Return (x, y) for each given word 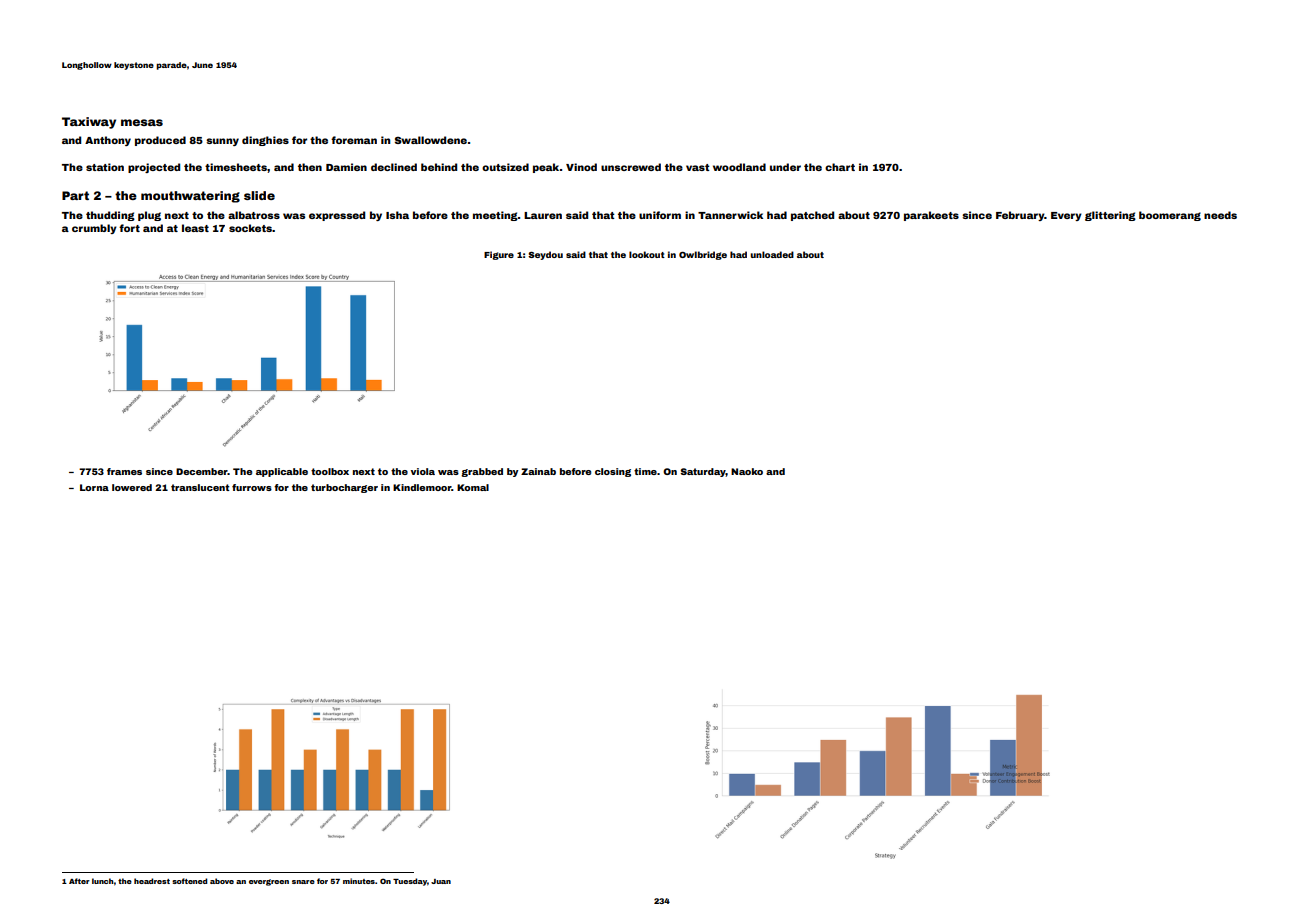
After (79, 881)
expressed (337, 216)
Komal (473, 487)
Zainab (538, 471)
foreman (354, 140)
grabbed (482, 472)
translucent (200, 487)
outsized (505, 167)
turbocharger (344, 488)
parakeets (931, 216)
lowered (132, 487)
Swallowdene (431, 140)
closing (613, 472)
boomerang (1170, 216)
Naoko (747, 471)
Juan (441, 881)
